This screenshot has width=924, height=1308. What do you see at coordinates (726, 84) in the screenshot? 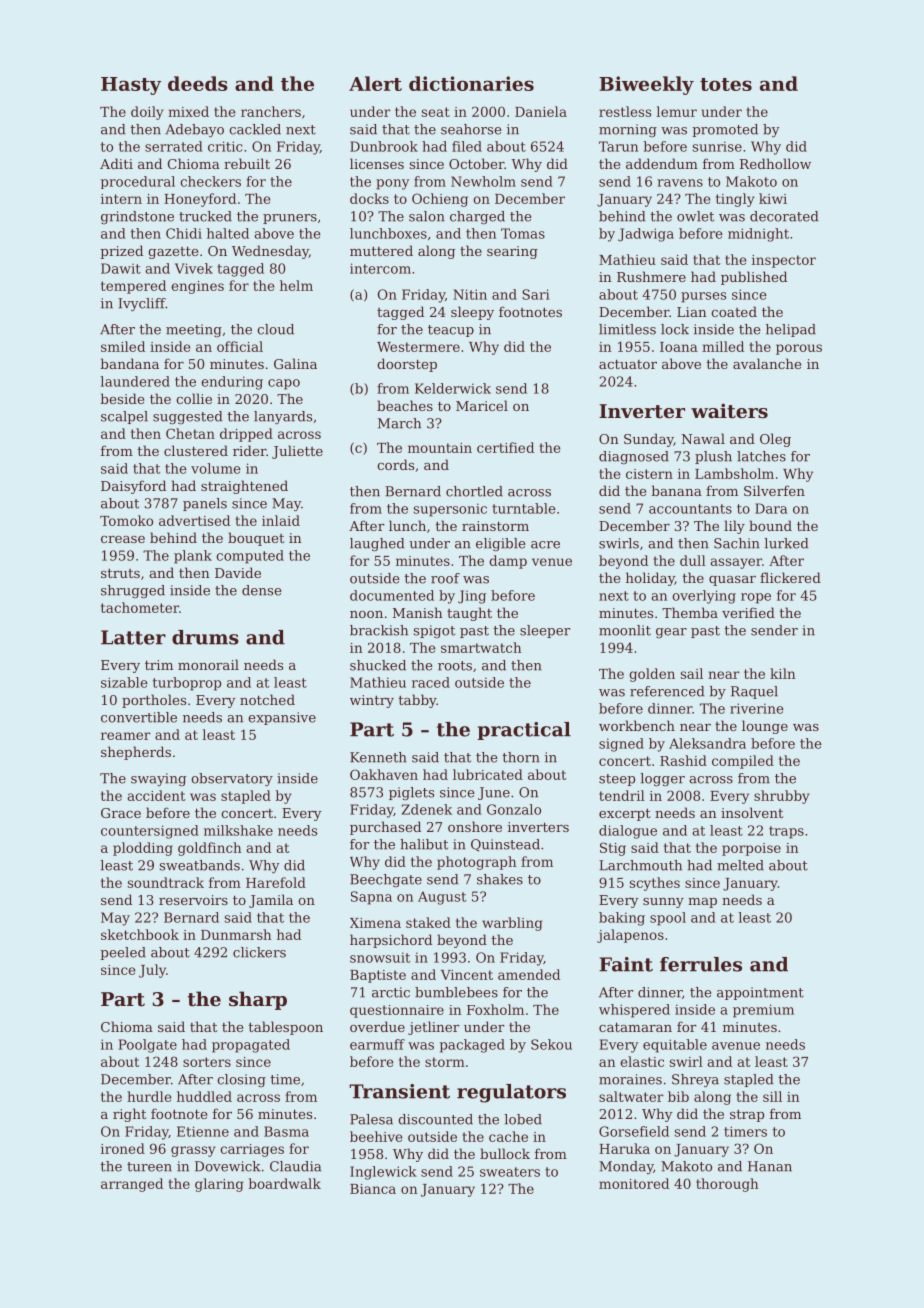
I see `totes` at bounding box center [726, 84].
